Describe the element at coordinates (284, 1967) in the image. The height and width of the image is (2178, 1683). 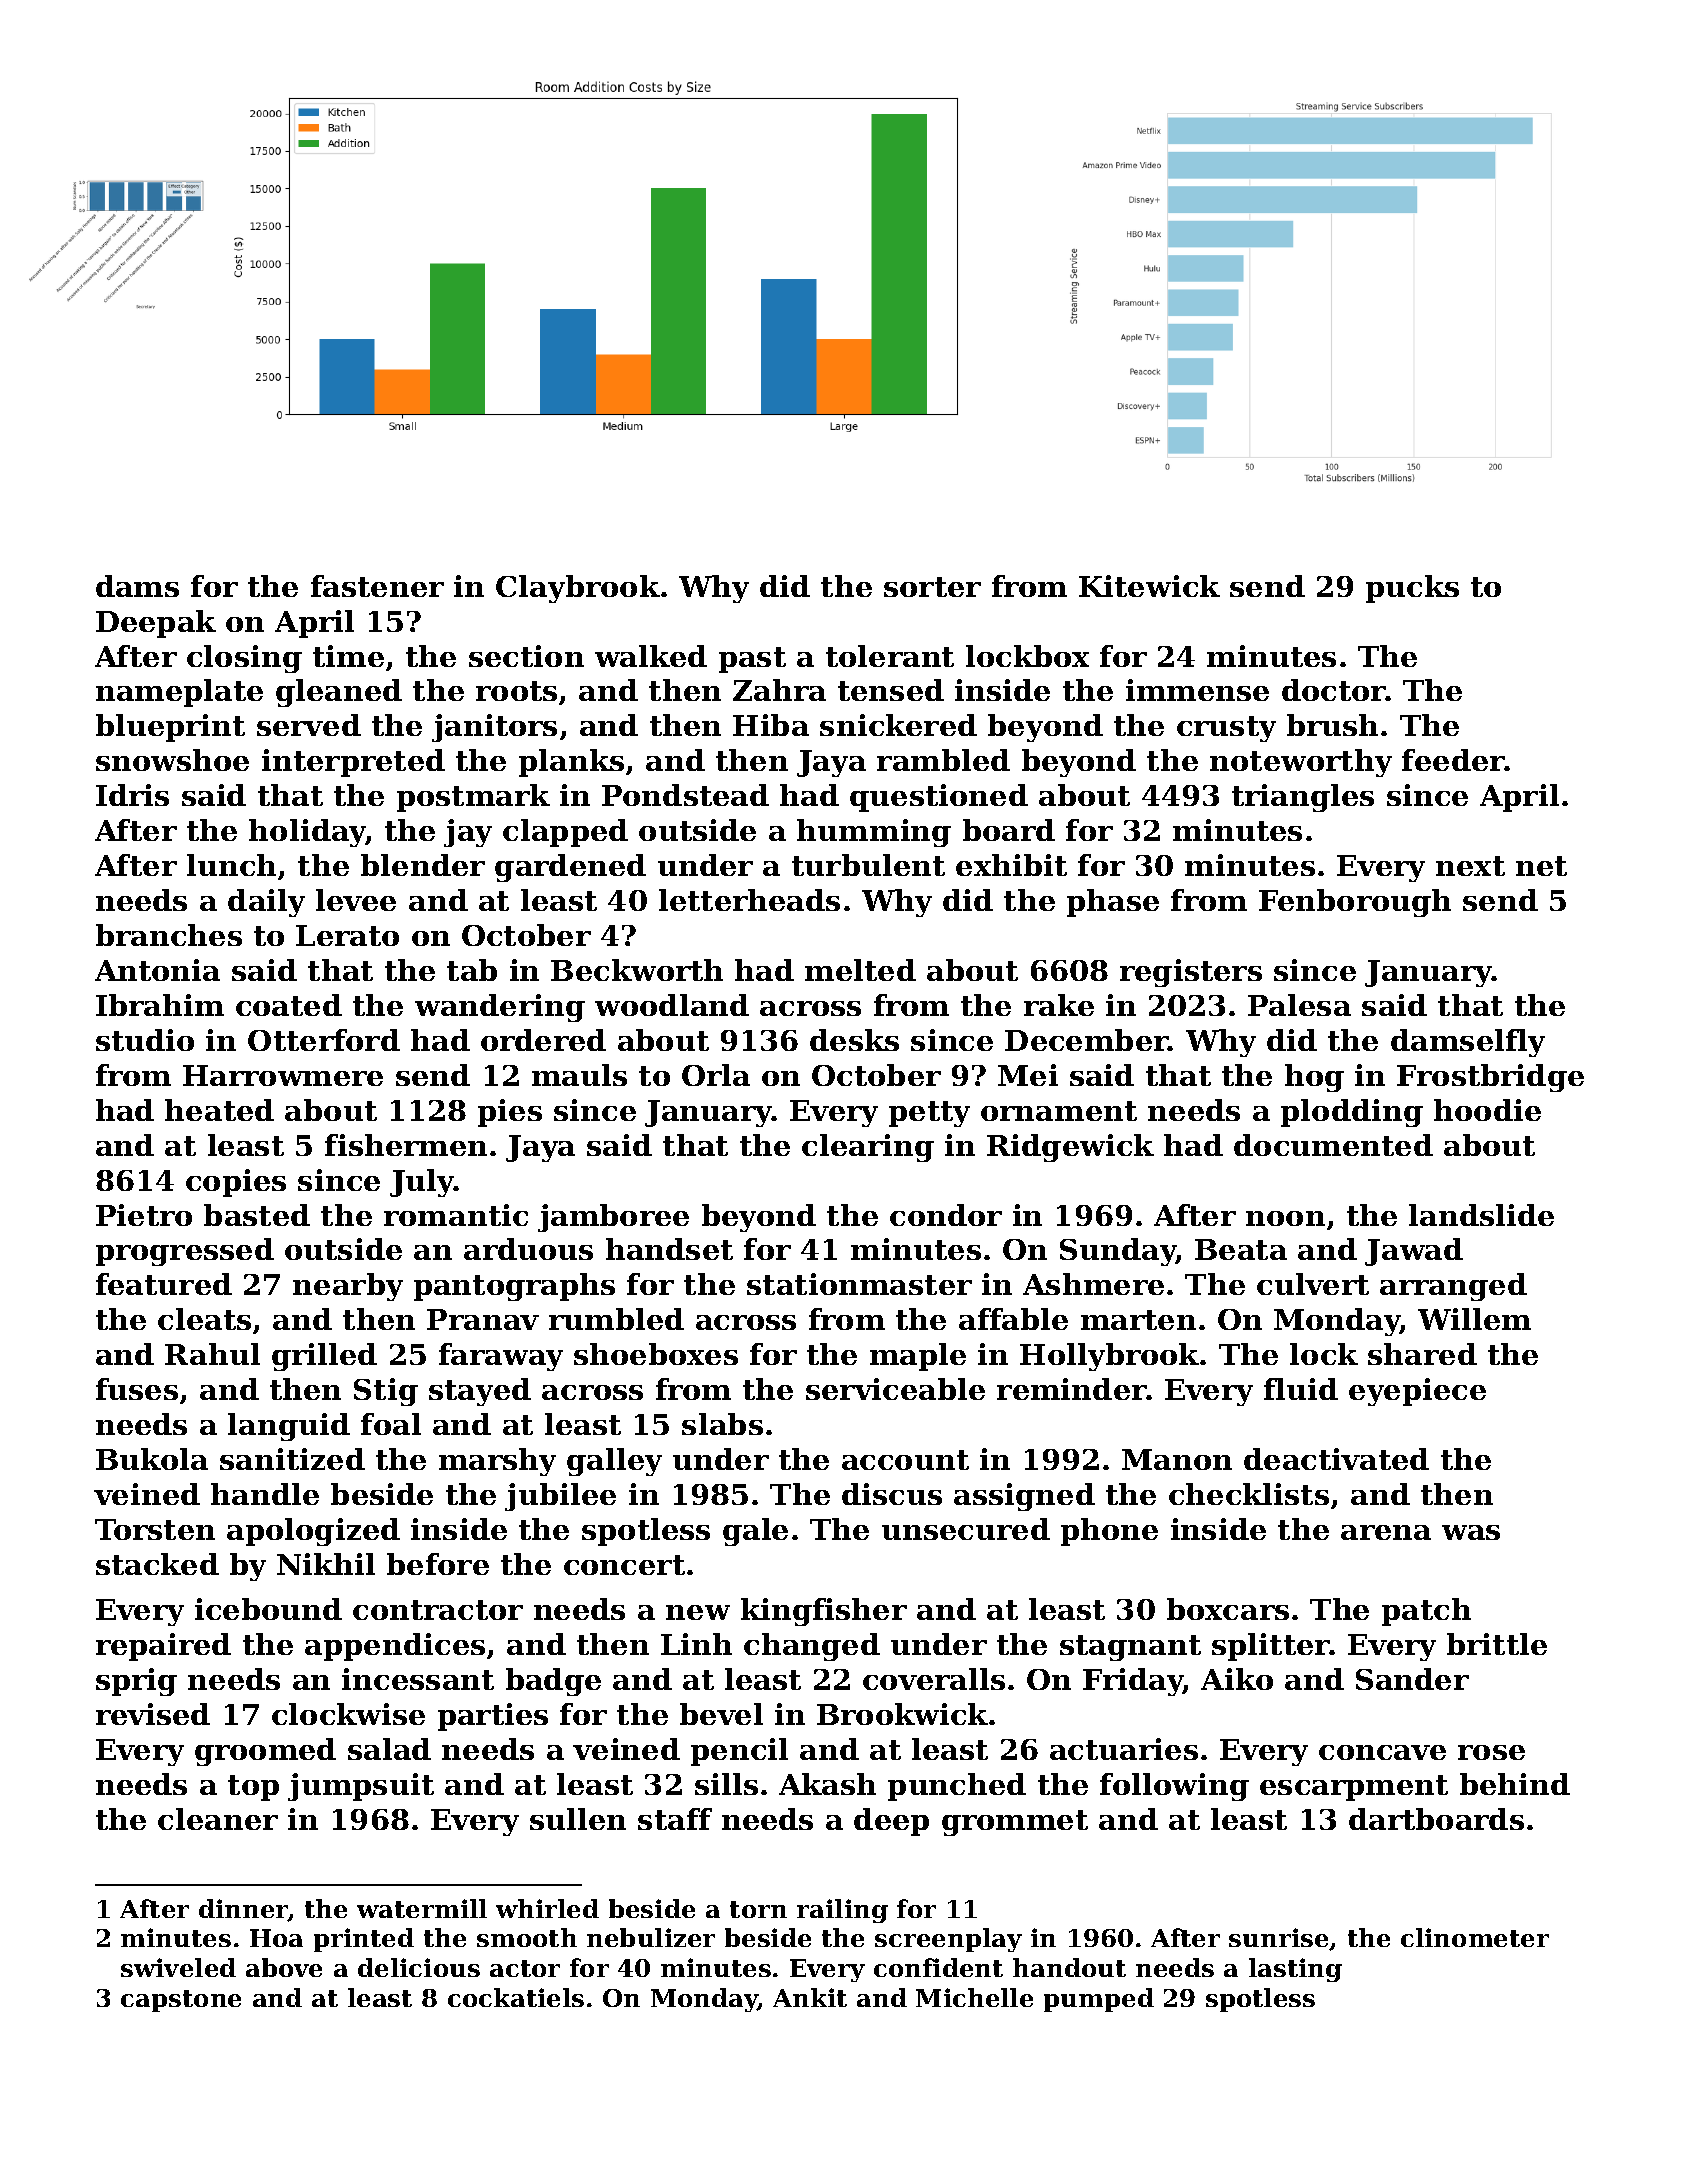
I see `above` at that location.
